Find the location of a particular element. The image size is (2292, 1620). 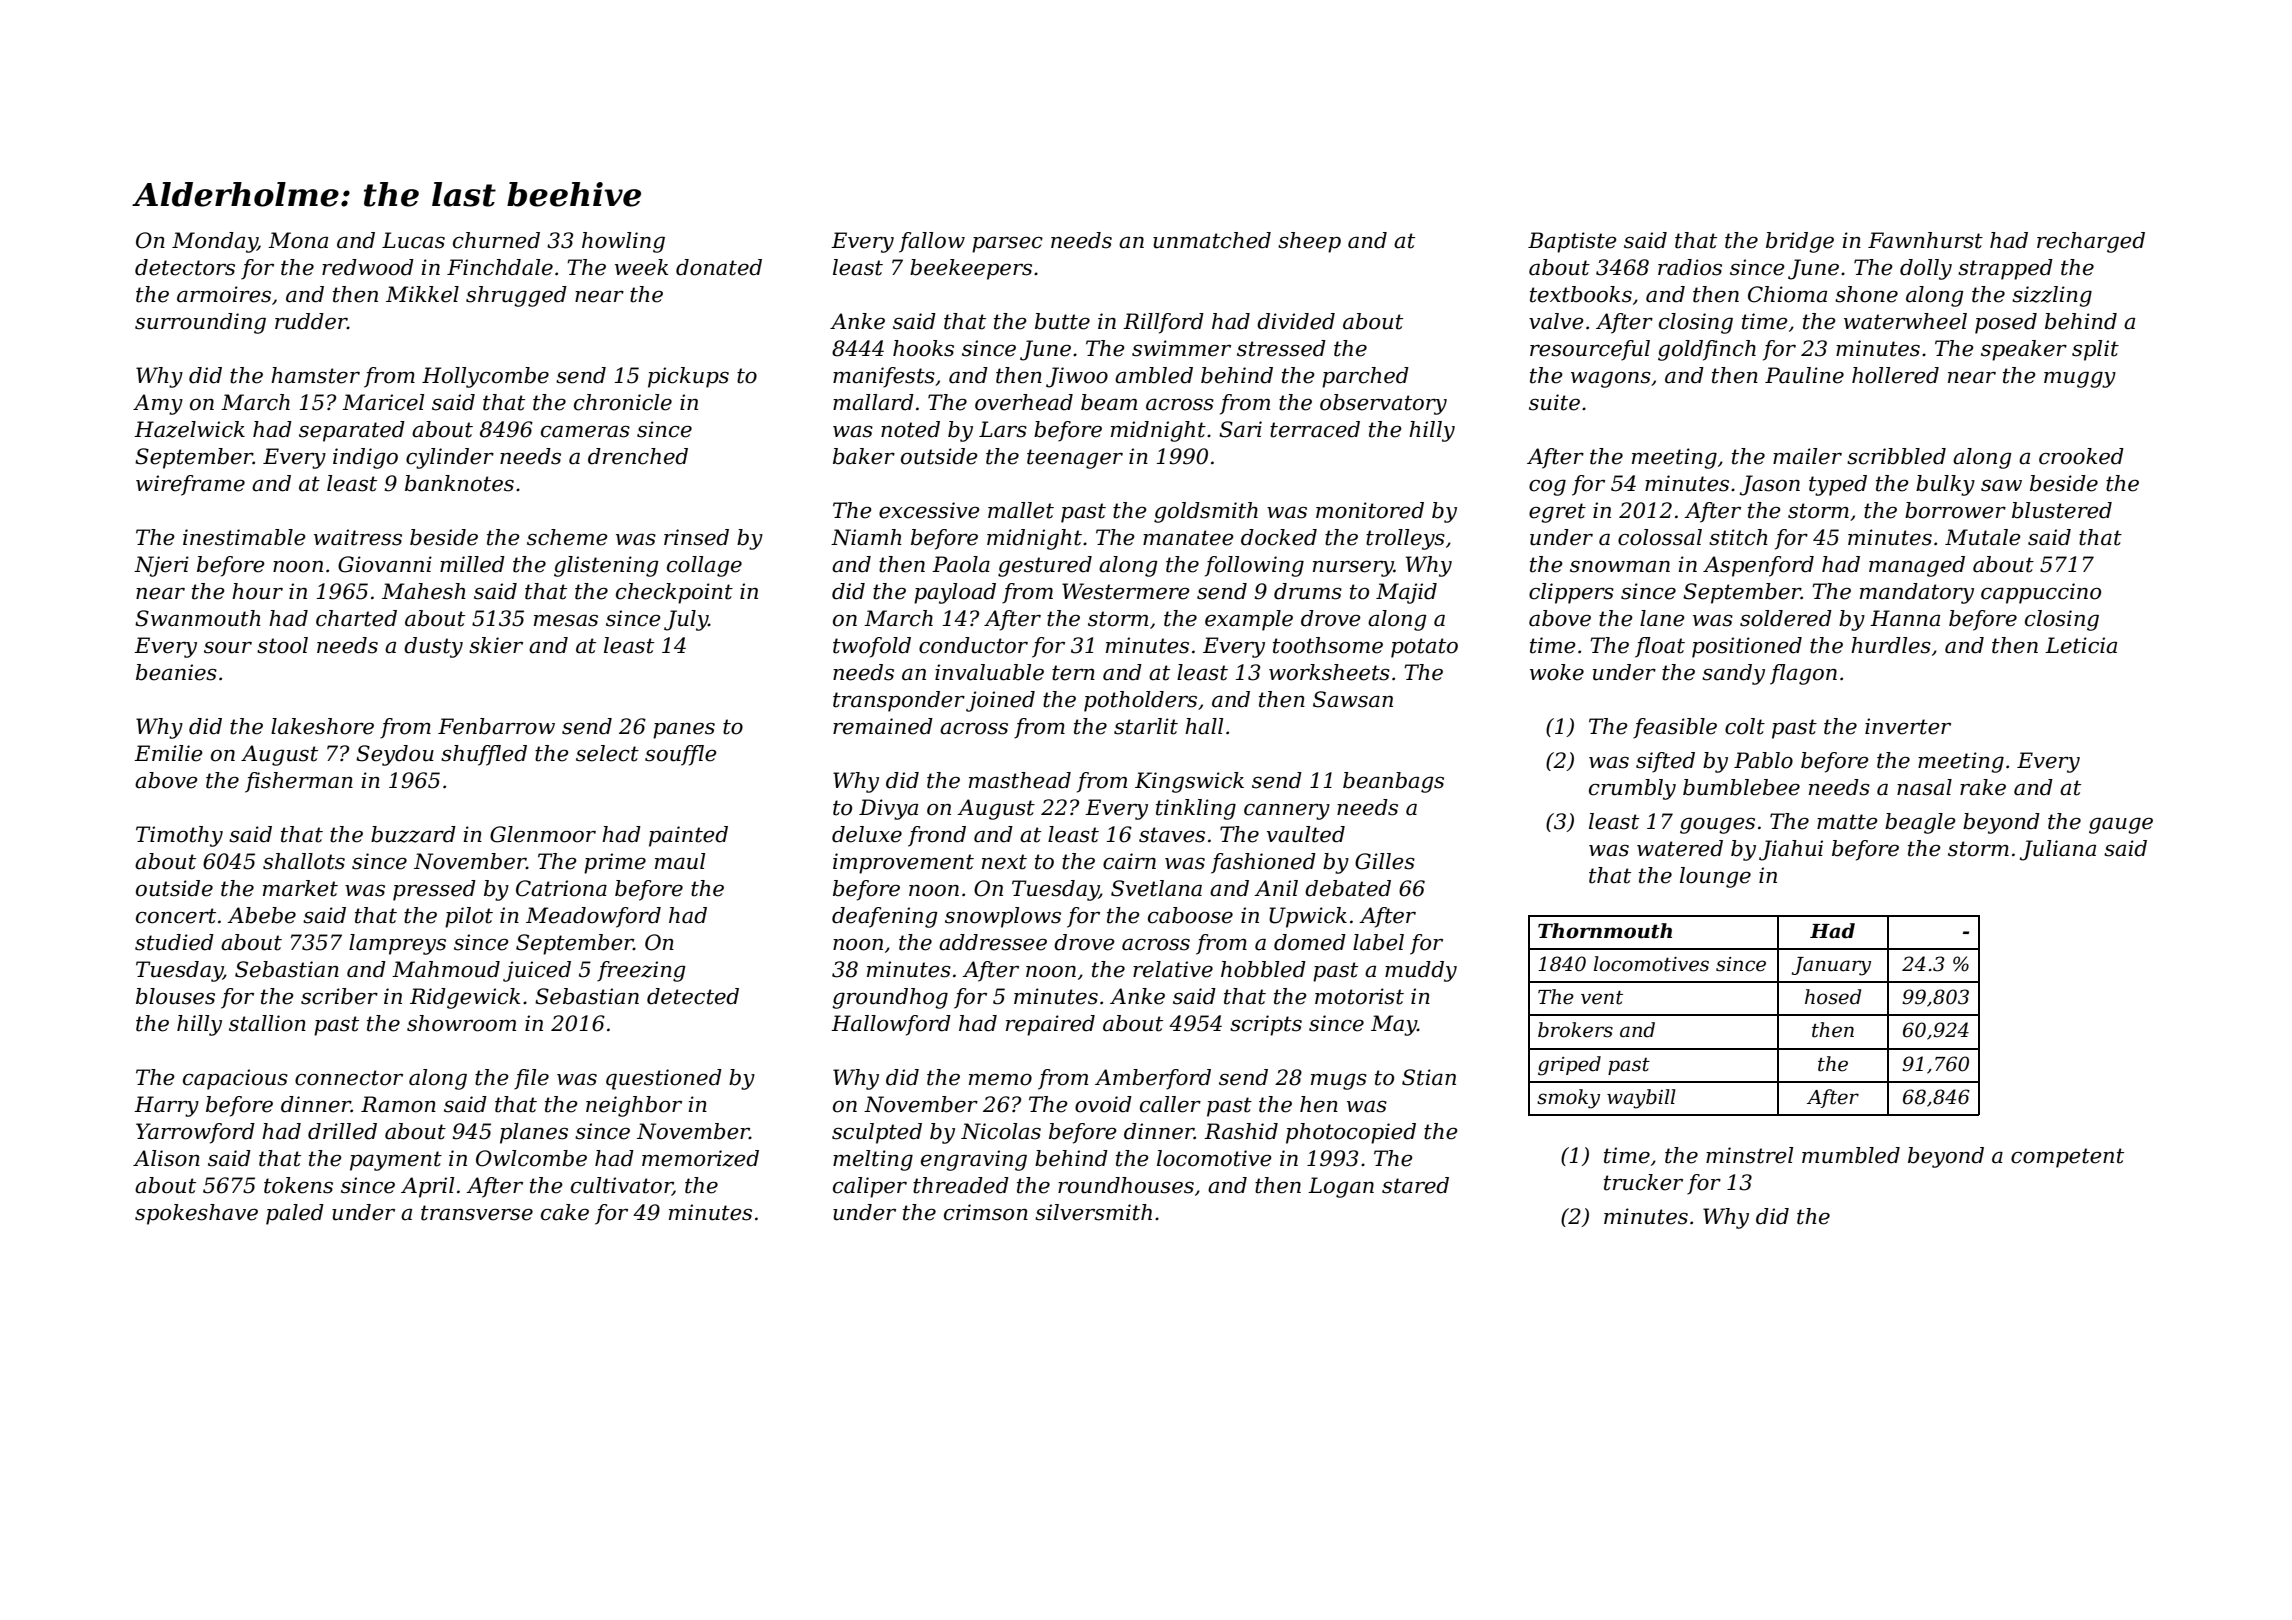

checkpoint is located at coordinates (674, 593).
